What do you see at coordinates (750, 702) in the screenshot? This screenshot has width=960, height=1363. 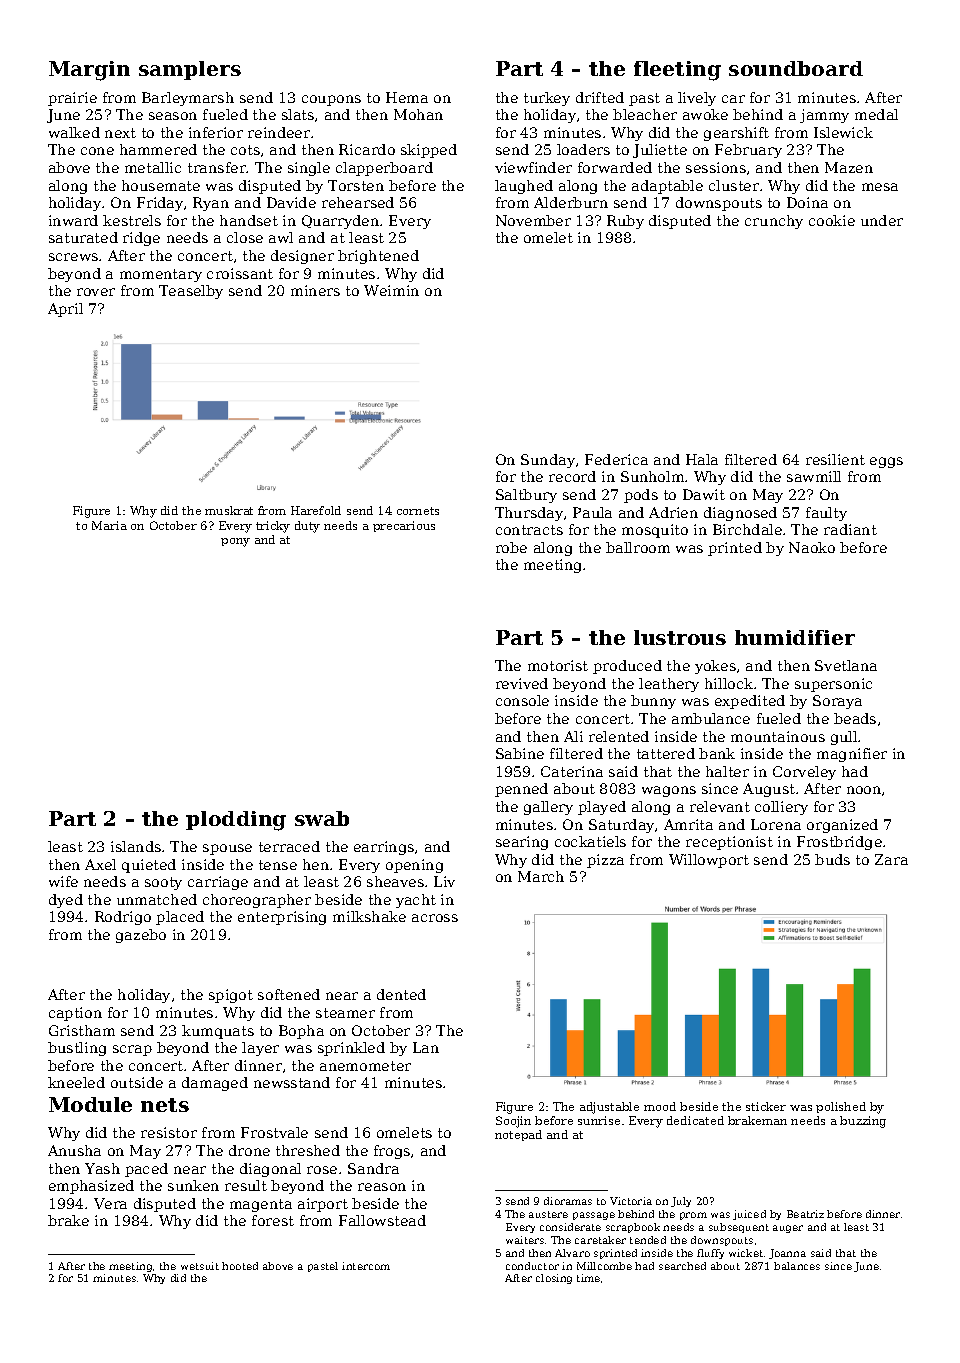 I see `expedited` at bounding box center [750, 702].
